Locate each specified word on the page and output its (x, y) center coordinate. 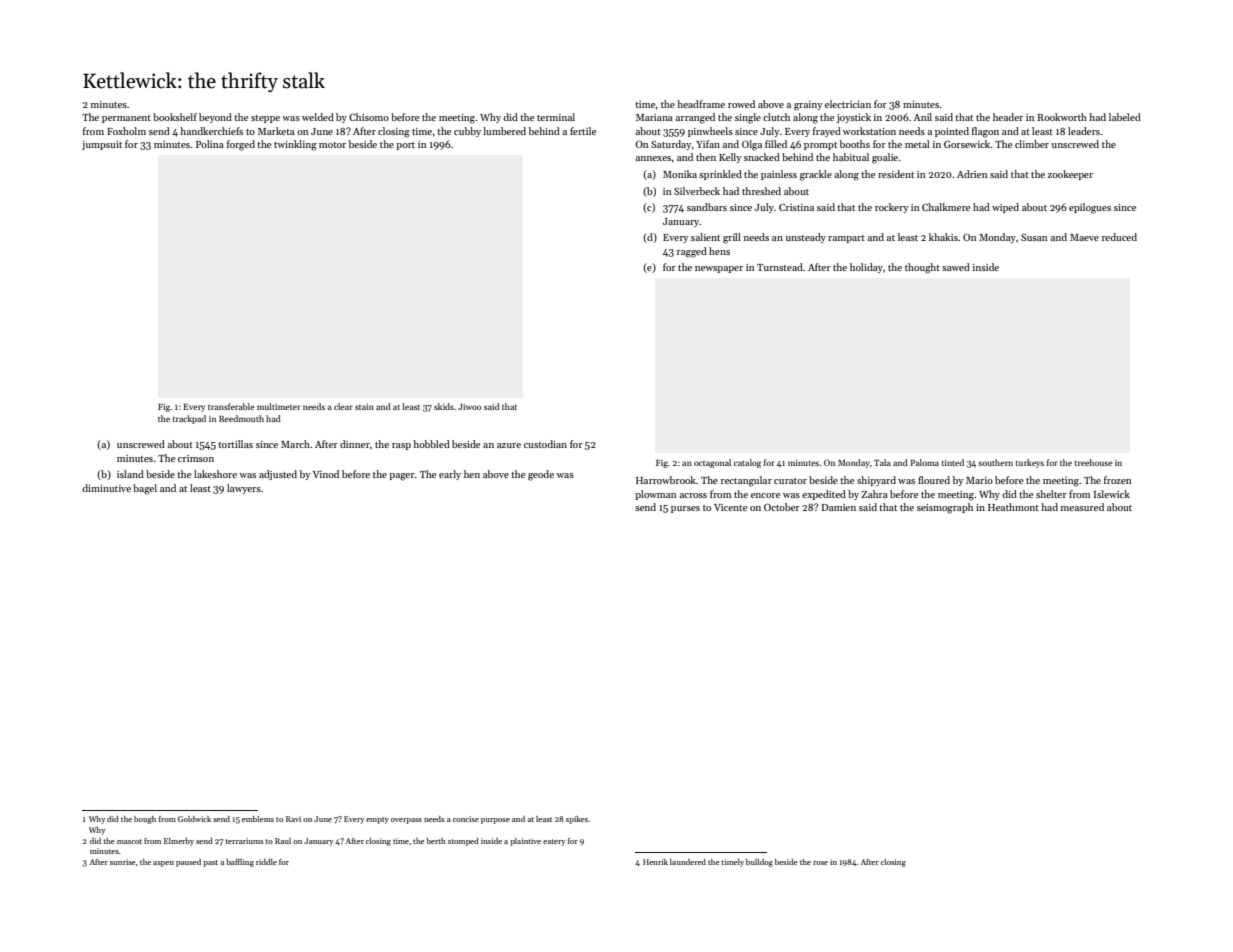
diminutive (106, 488)
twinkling (295, 145)
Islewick (1112, 494)
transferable (231, 406)
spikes (577, 820)
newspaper (719, 269)
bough (145, 820)
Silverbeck (697, 191)
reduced (1119, 237)
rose (820, 863)
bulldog (759, 863)
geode (541, 475)
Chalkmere (946, 207)
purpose (495, 821)
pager (402, 477)
